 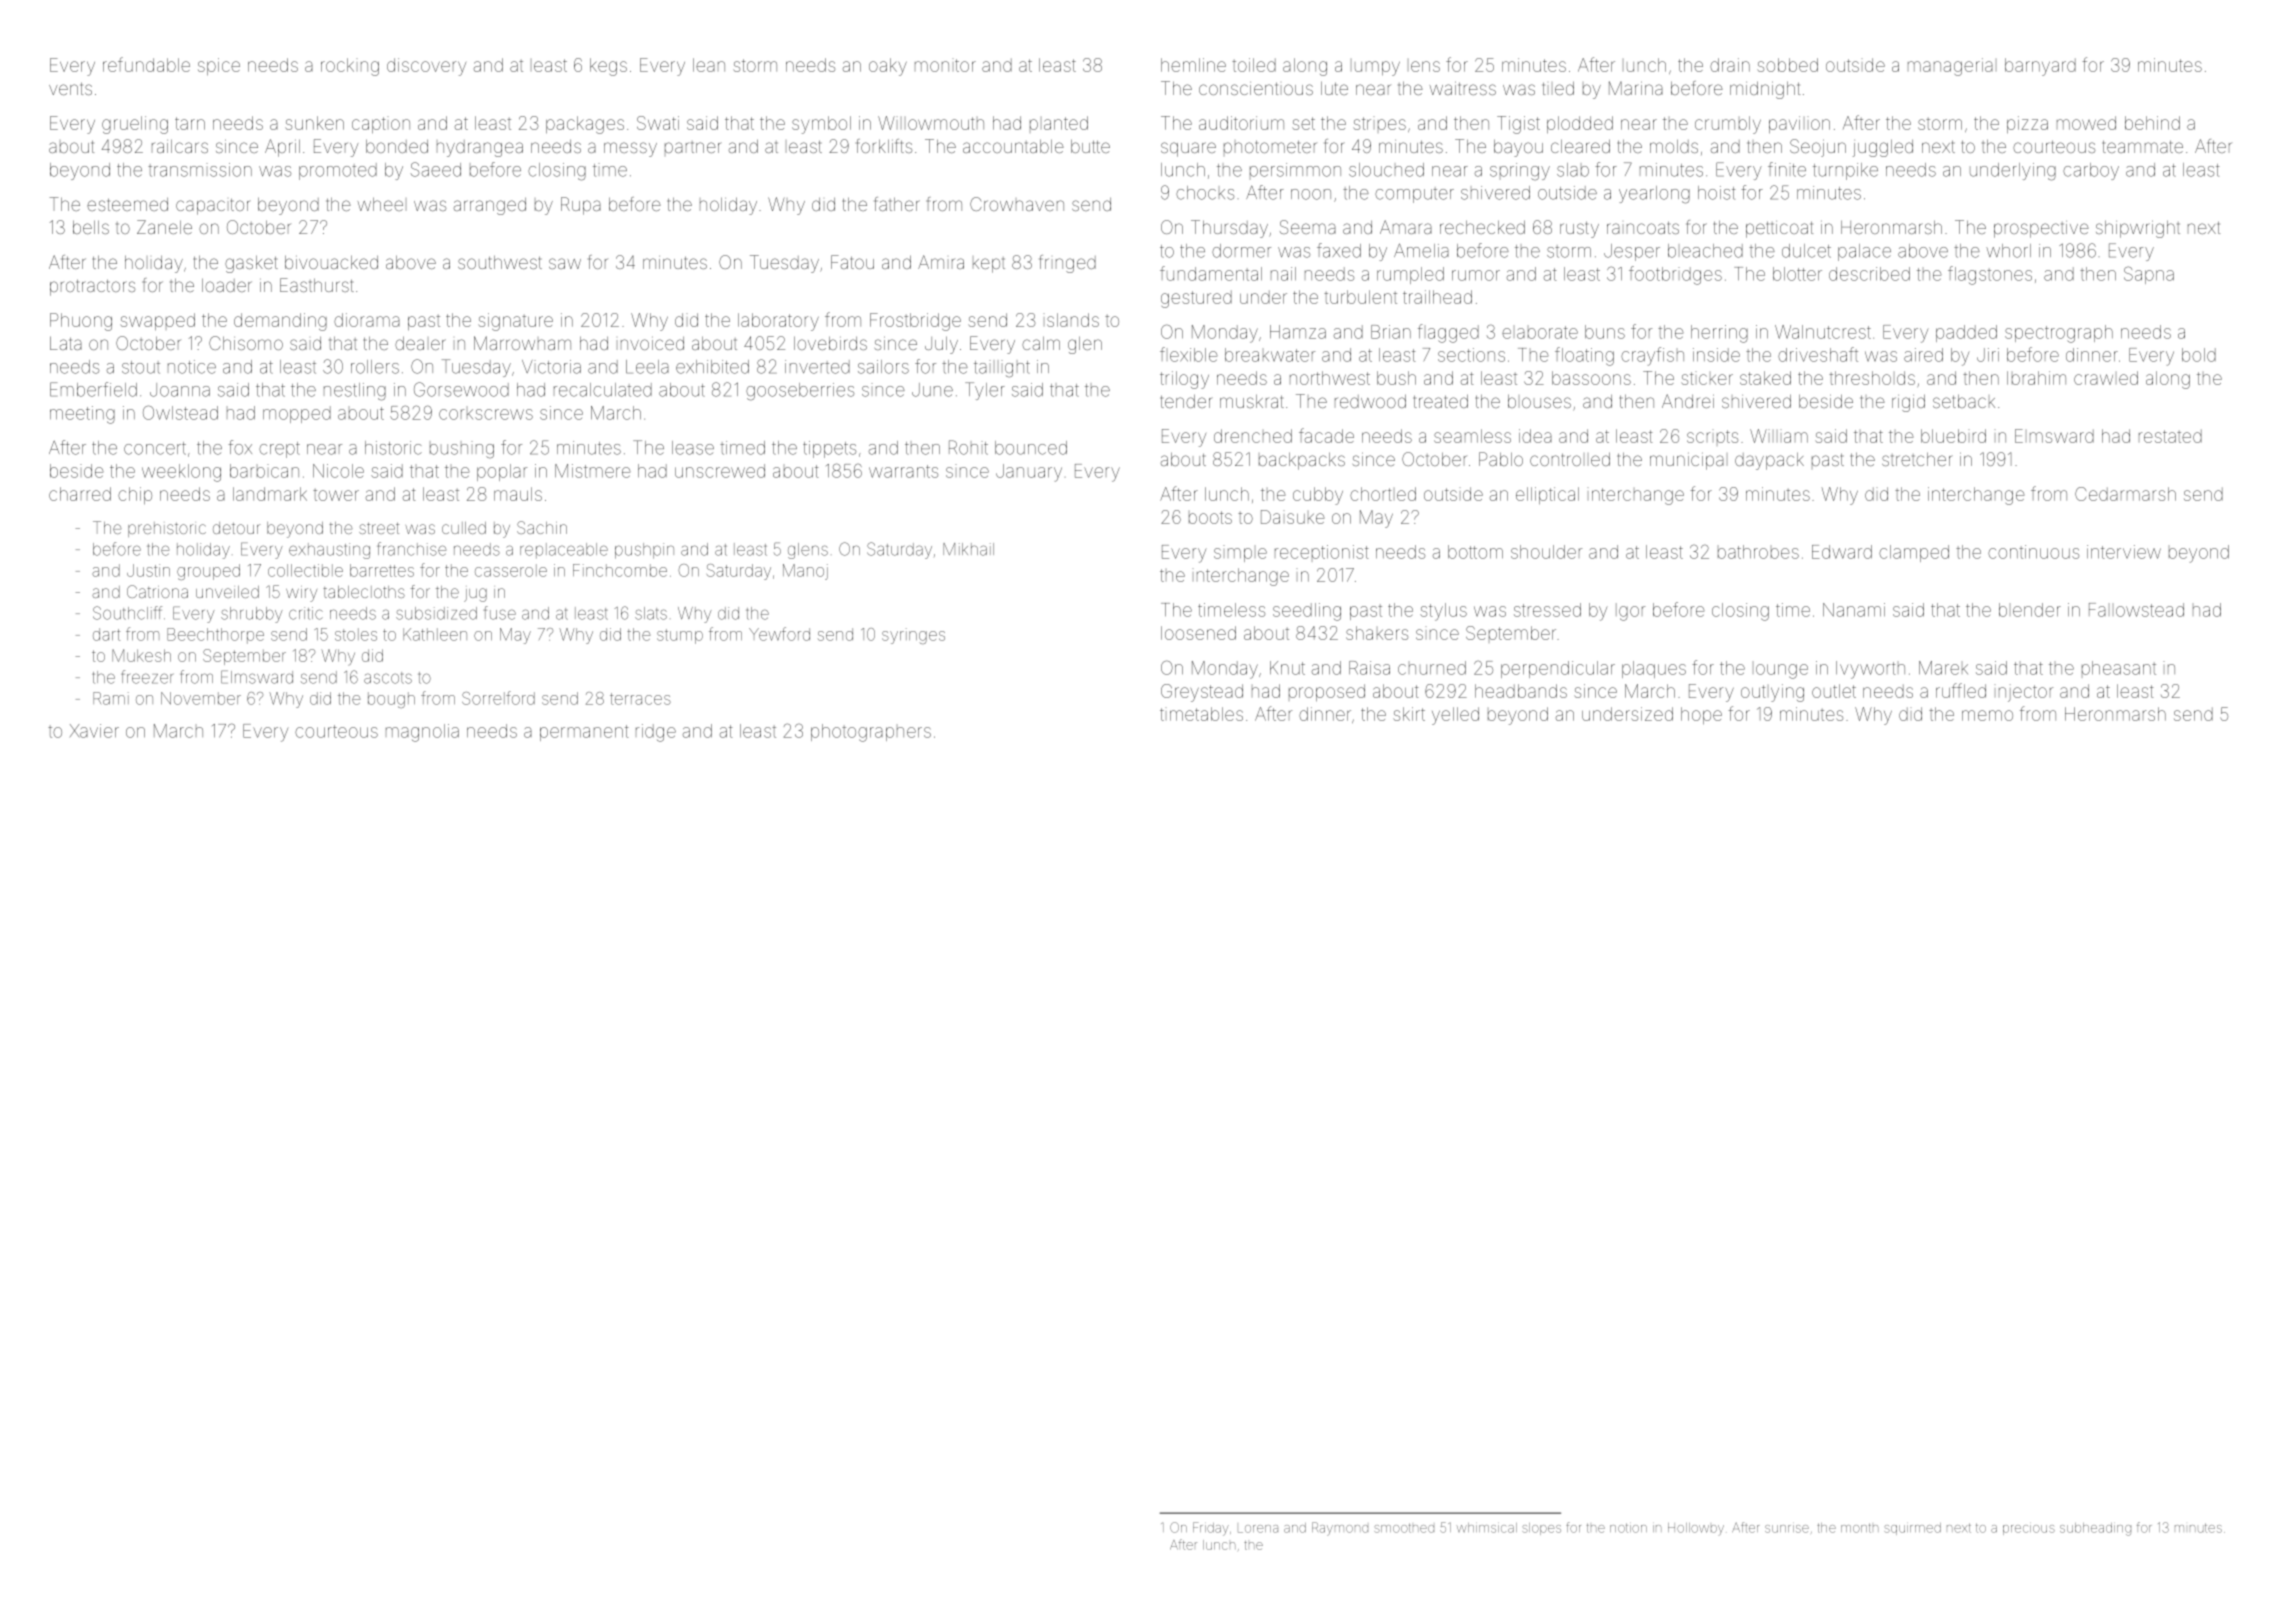 I want to click on rechecked, so click(x=1482, y=227).
